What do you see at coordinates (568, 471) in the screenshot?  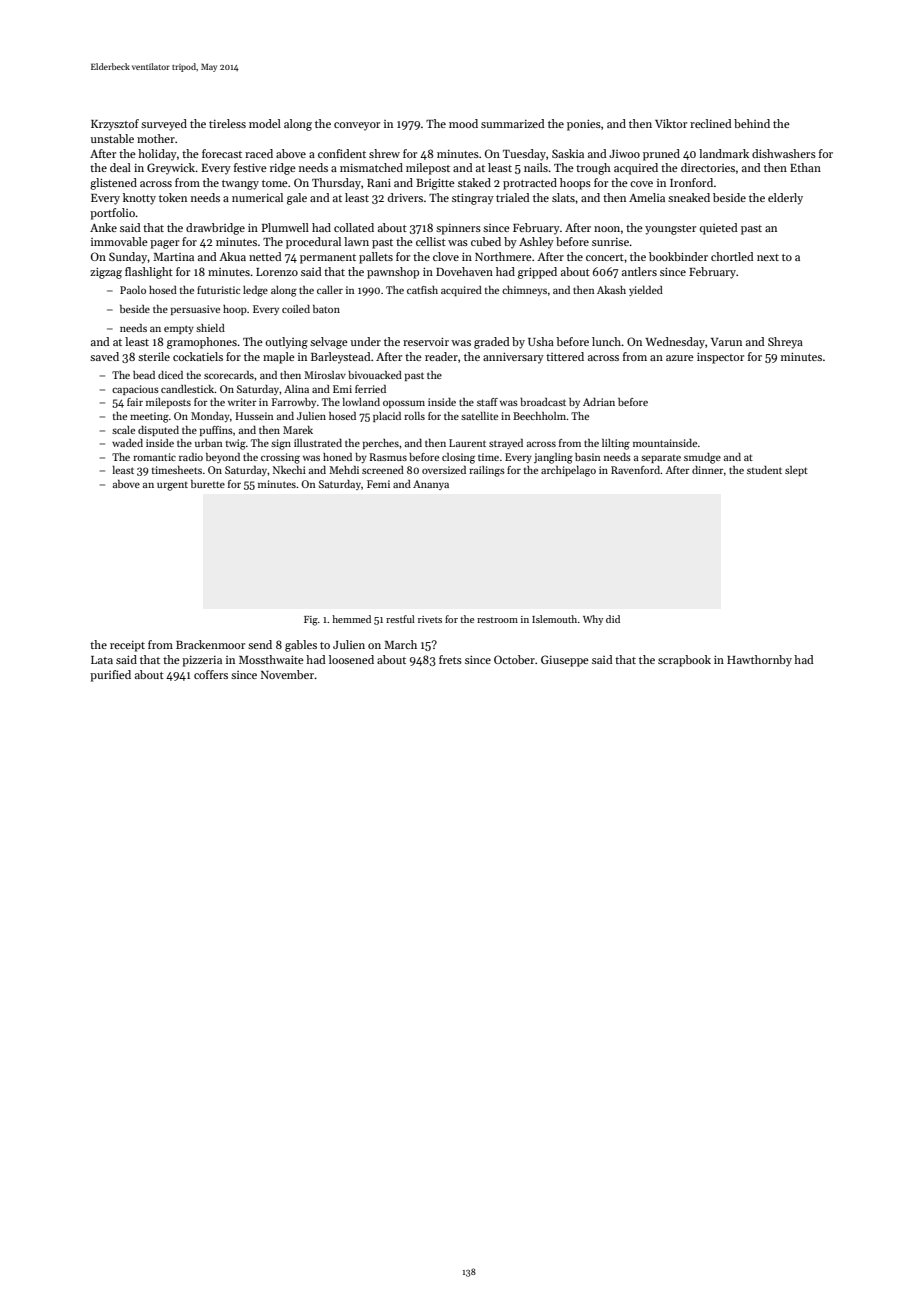 I see `archipelago` at bounding box center [568, 471].
